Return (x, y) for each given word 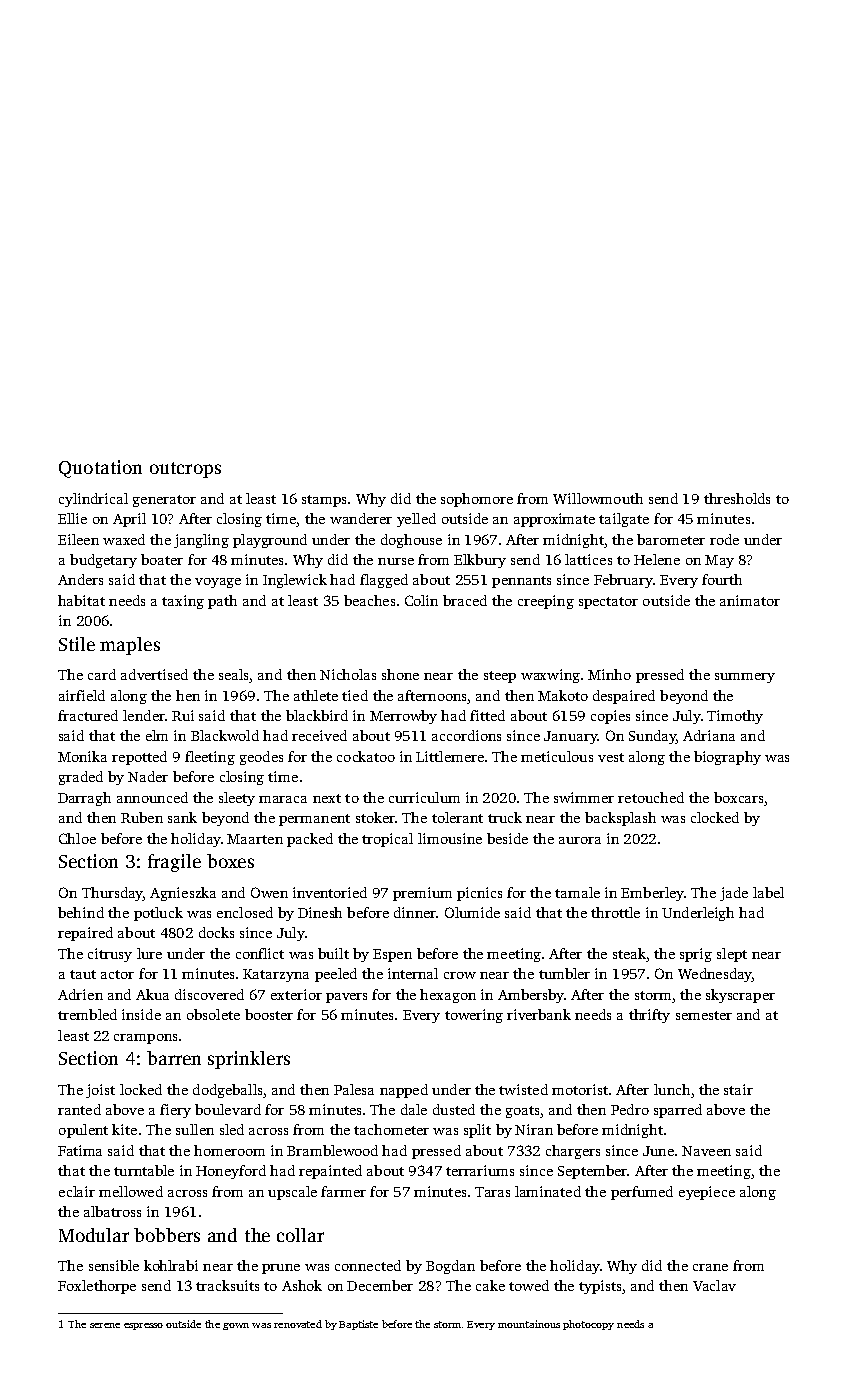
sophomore (477, 500)
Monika (82, 756)
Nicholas (348, 674)
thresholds (737, 498)
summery (745, 678)
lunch (672, 1089)
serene (105, 1325)
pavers (346, 998)
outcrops (185, 470)
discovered (209, 994)
